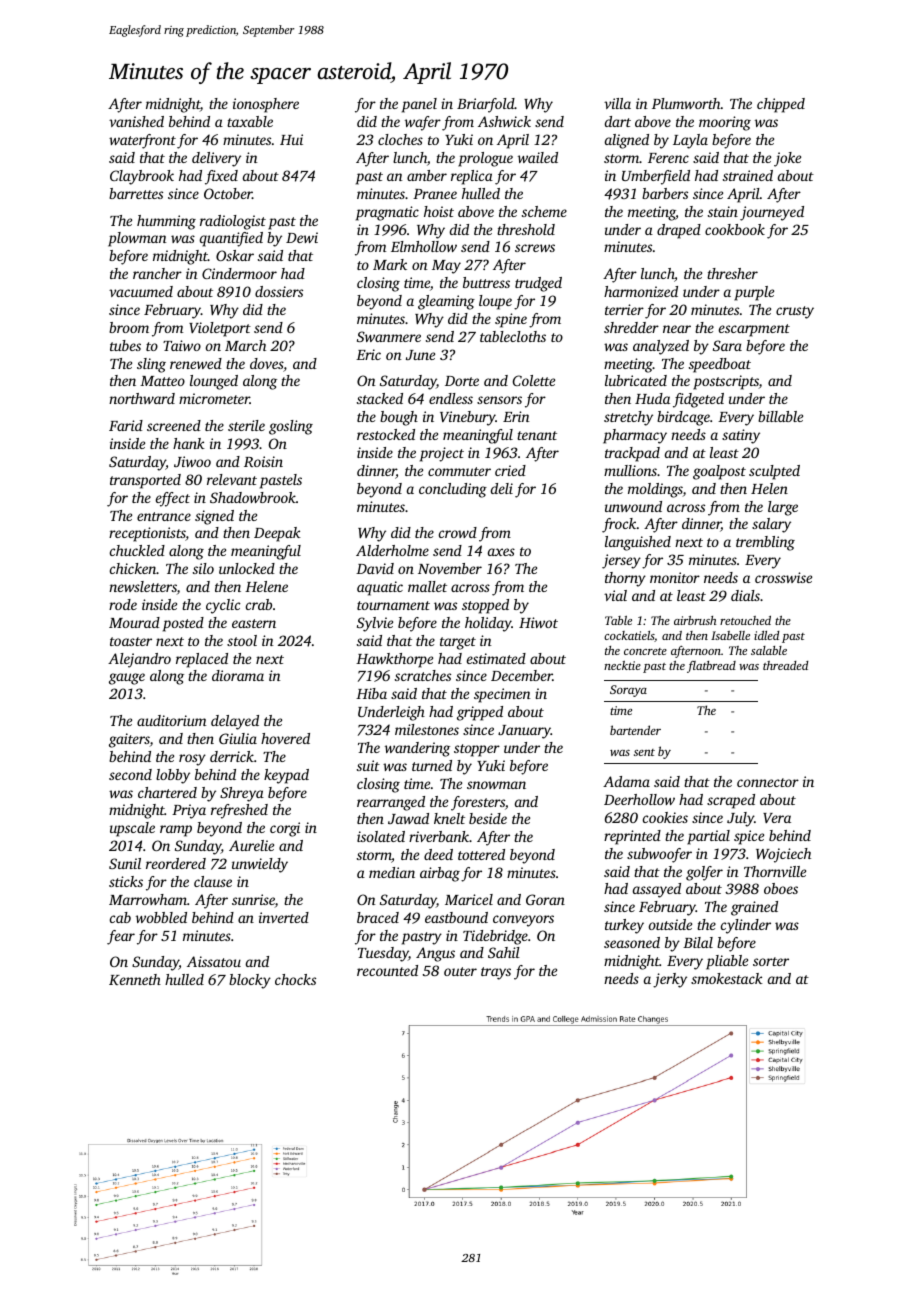 The height and width of the screenshot is (1308, 924). What do you see at coordinates (711, 667) in the screenshot?
I see `flatbread` at bounding box center [711, 667].
